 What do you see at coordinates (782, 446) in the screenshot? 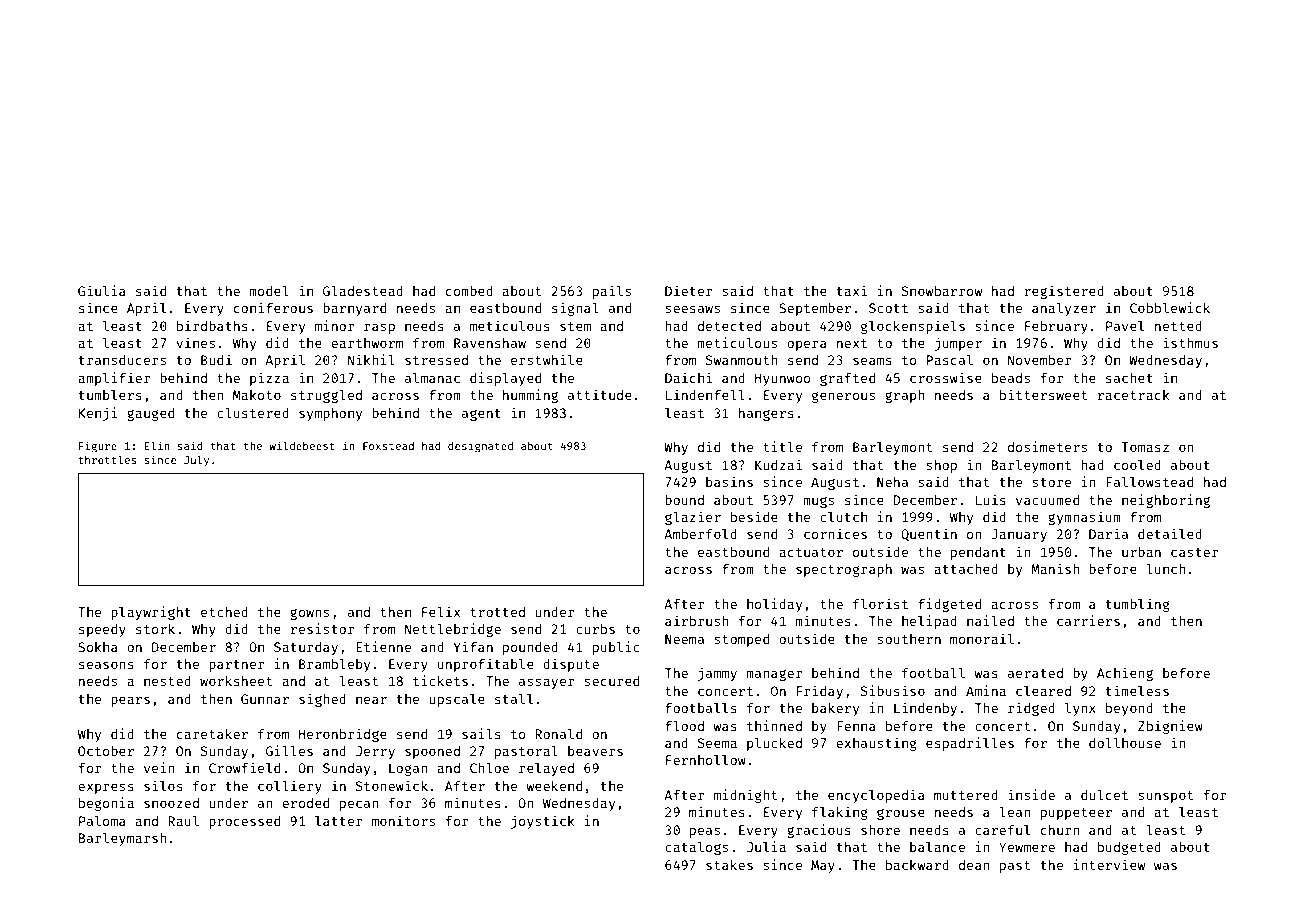
I see `title` at bounding box center [782, 446].
